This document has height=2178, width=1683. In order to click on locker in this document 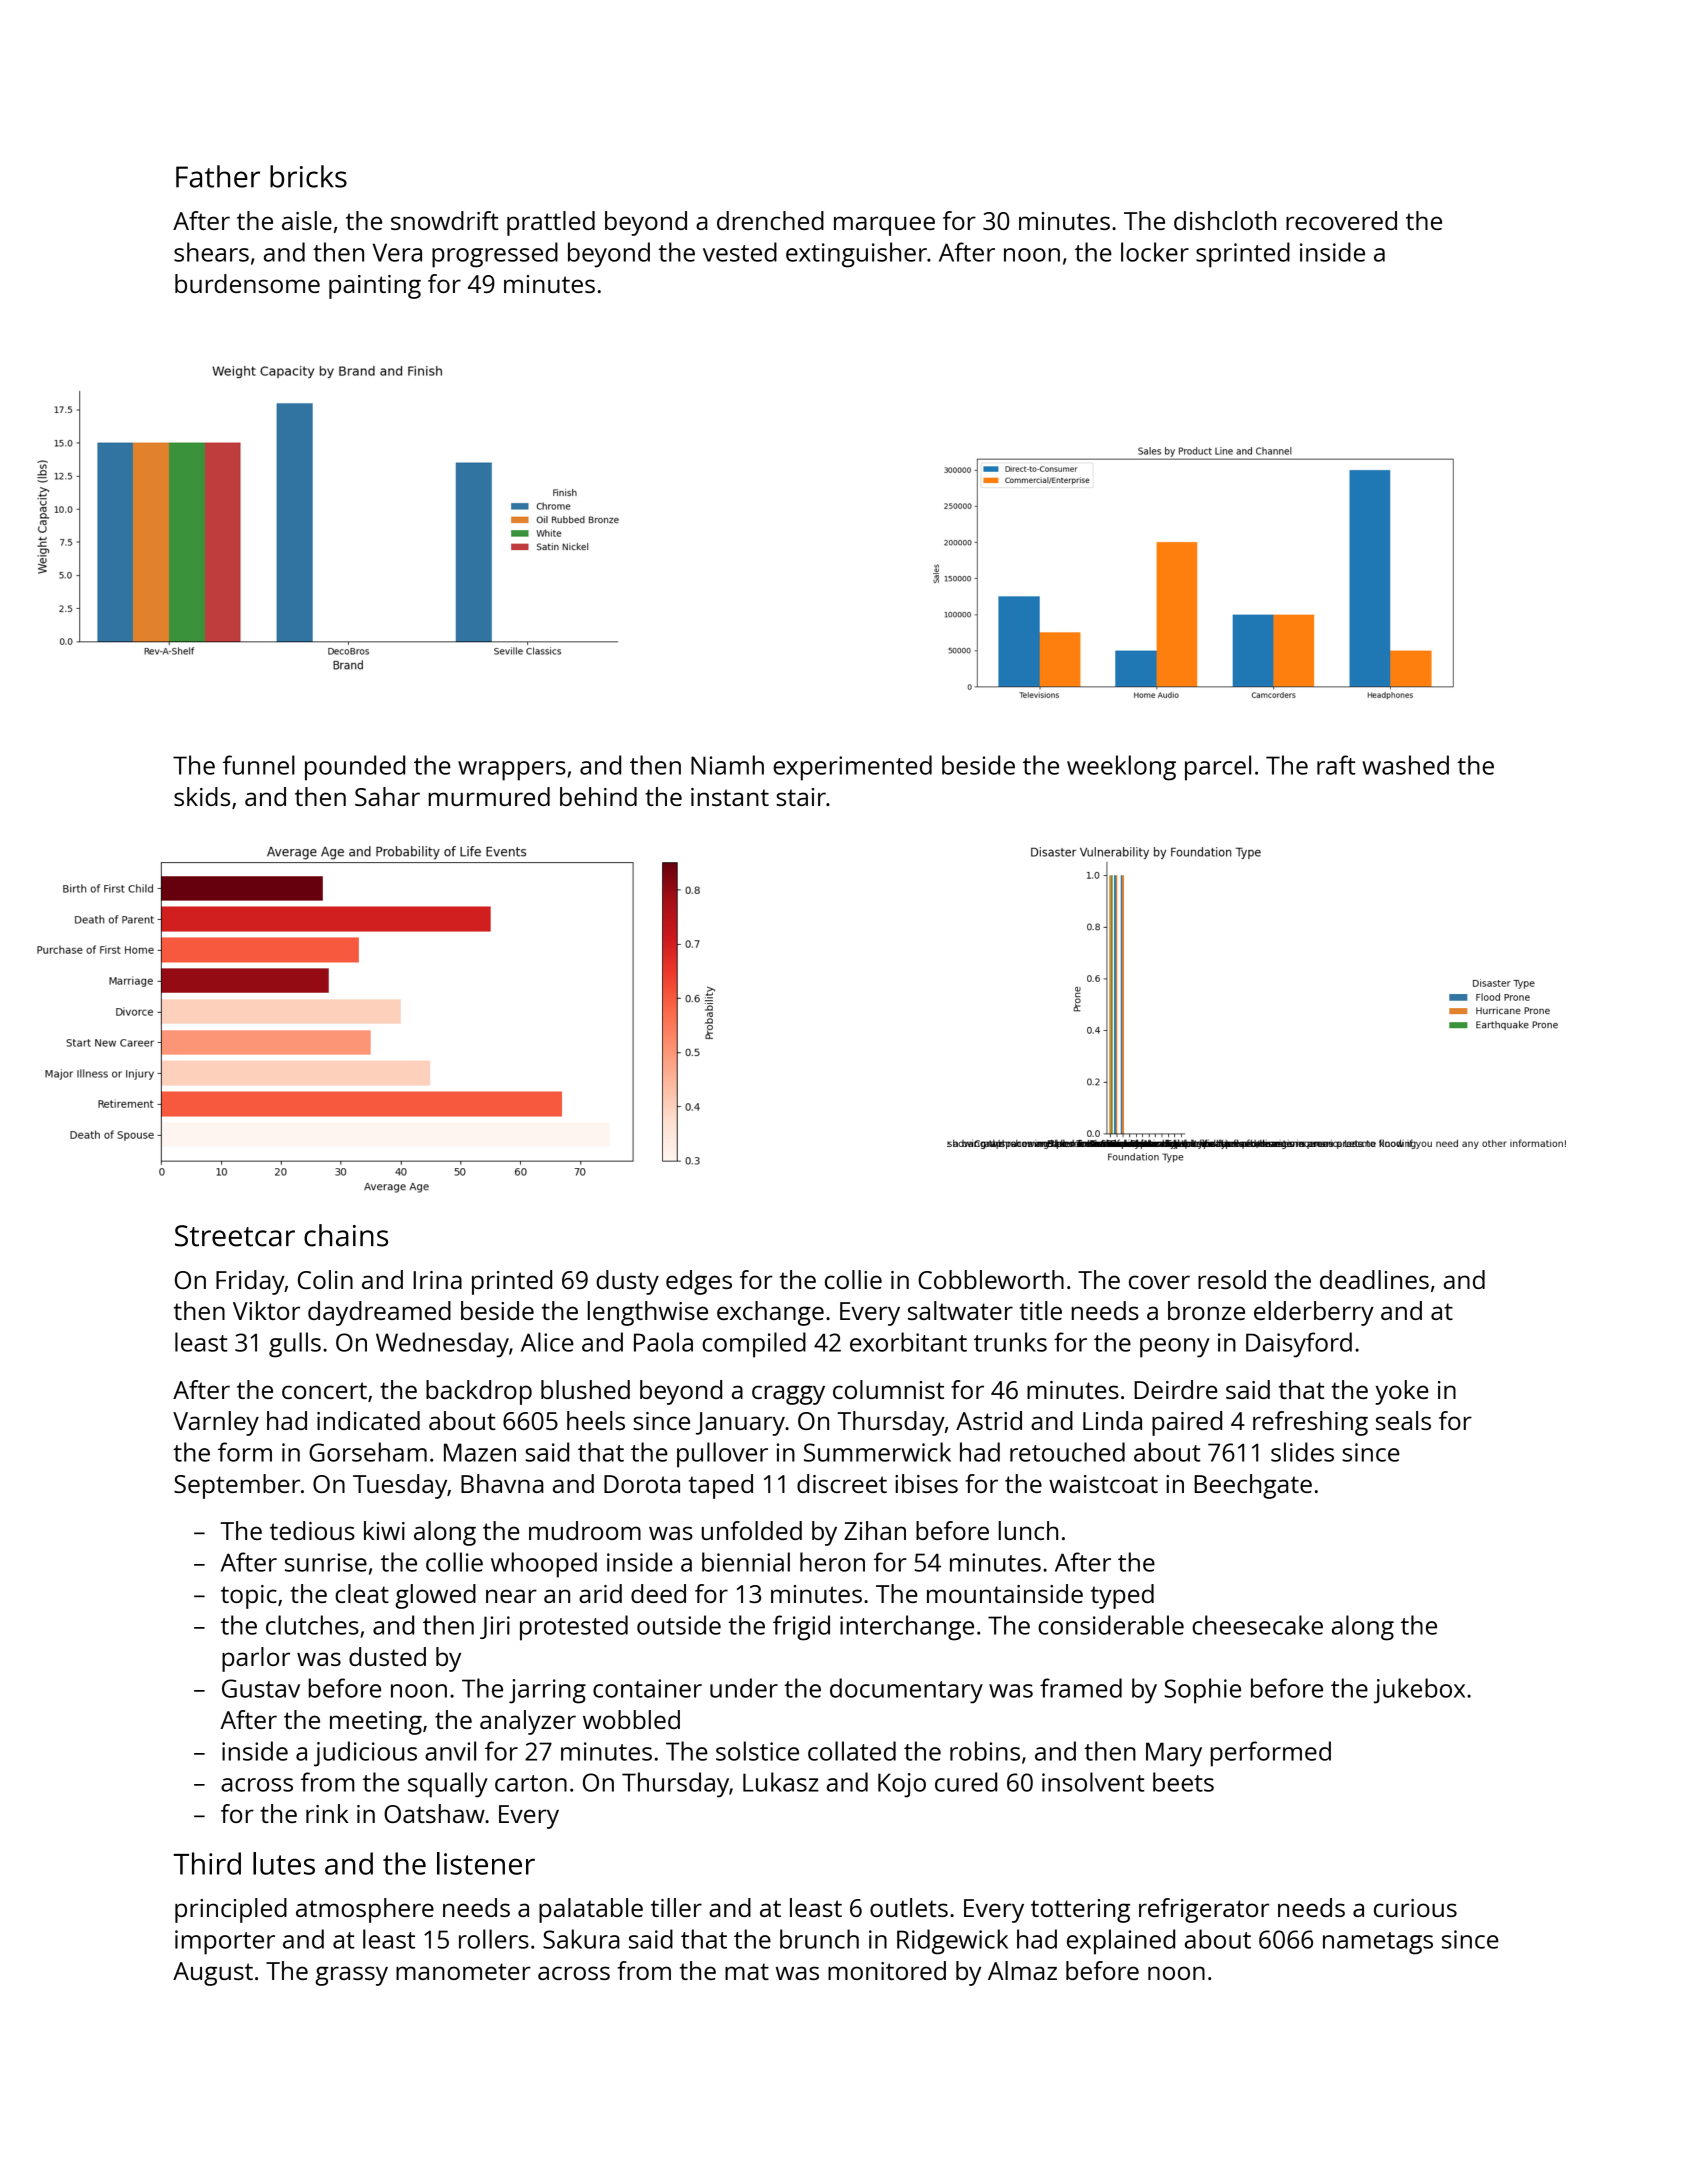, I will do `click(1155, 252)`.
